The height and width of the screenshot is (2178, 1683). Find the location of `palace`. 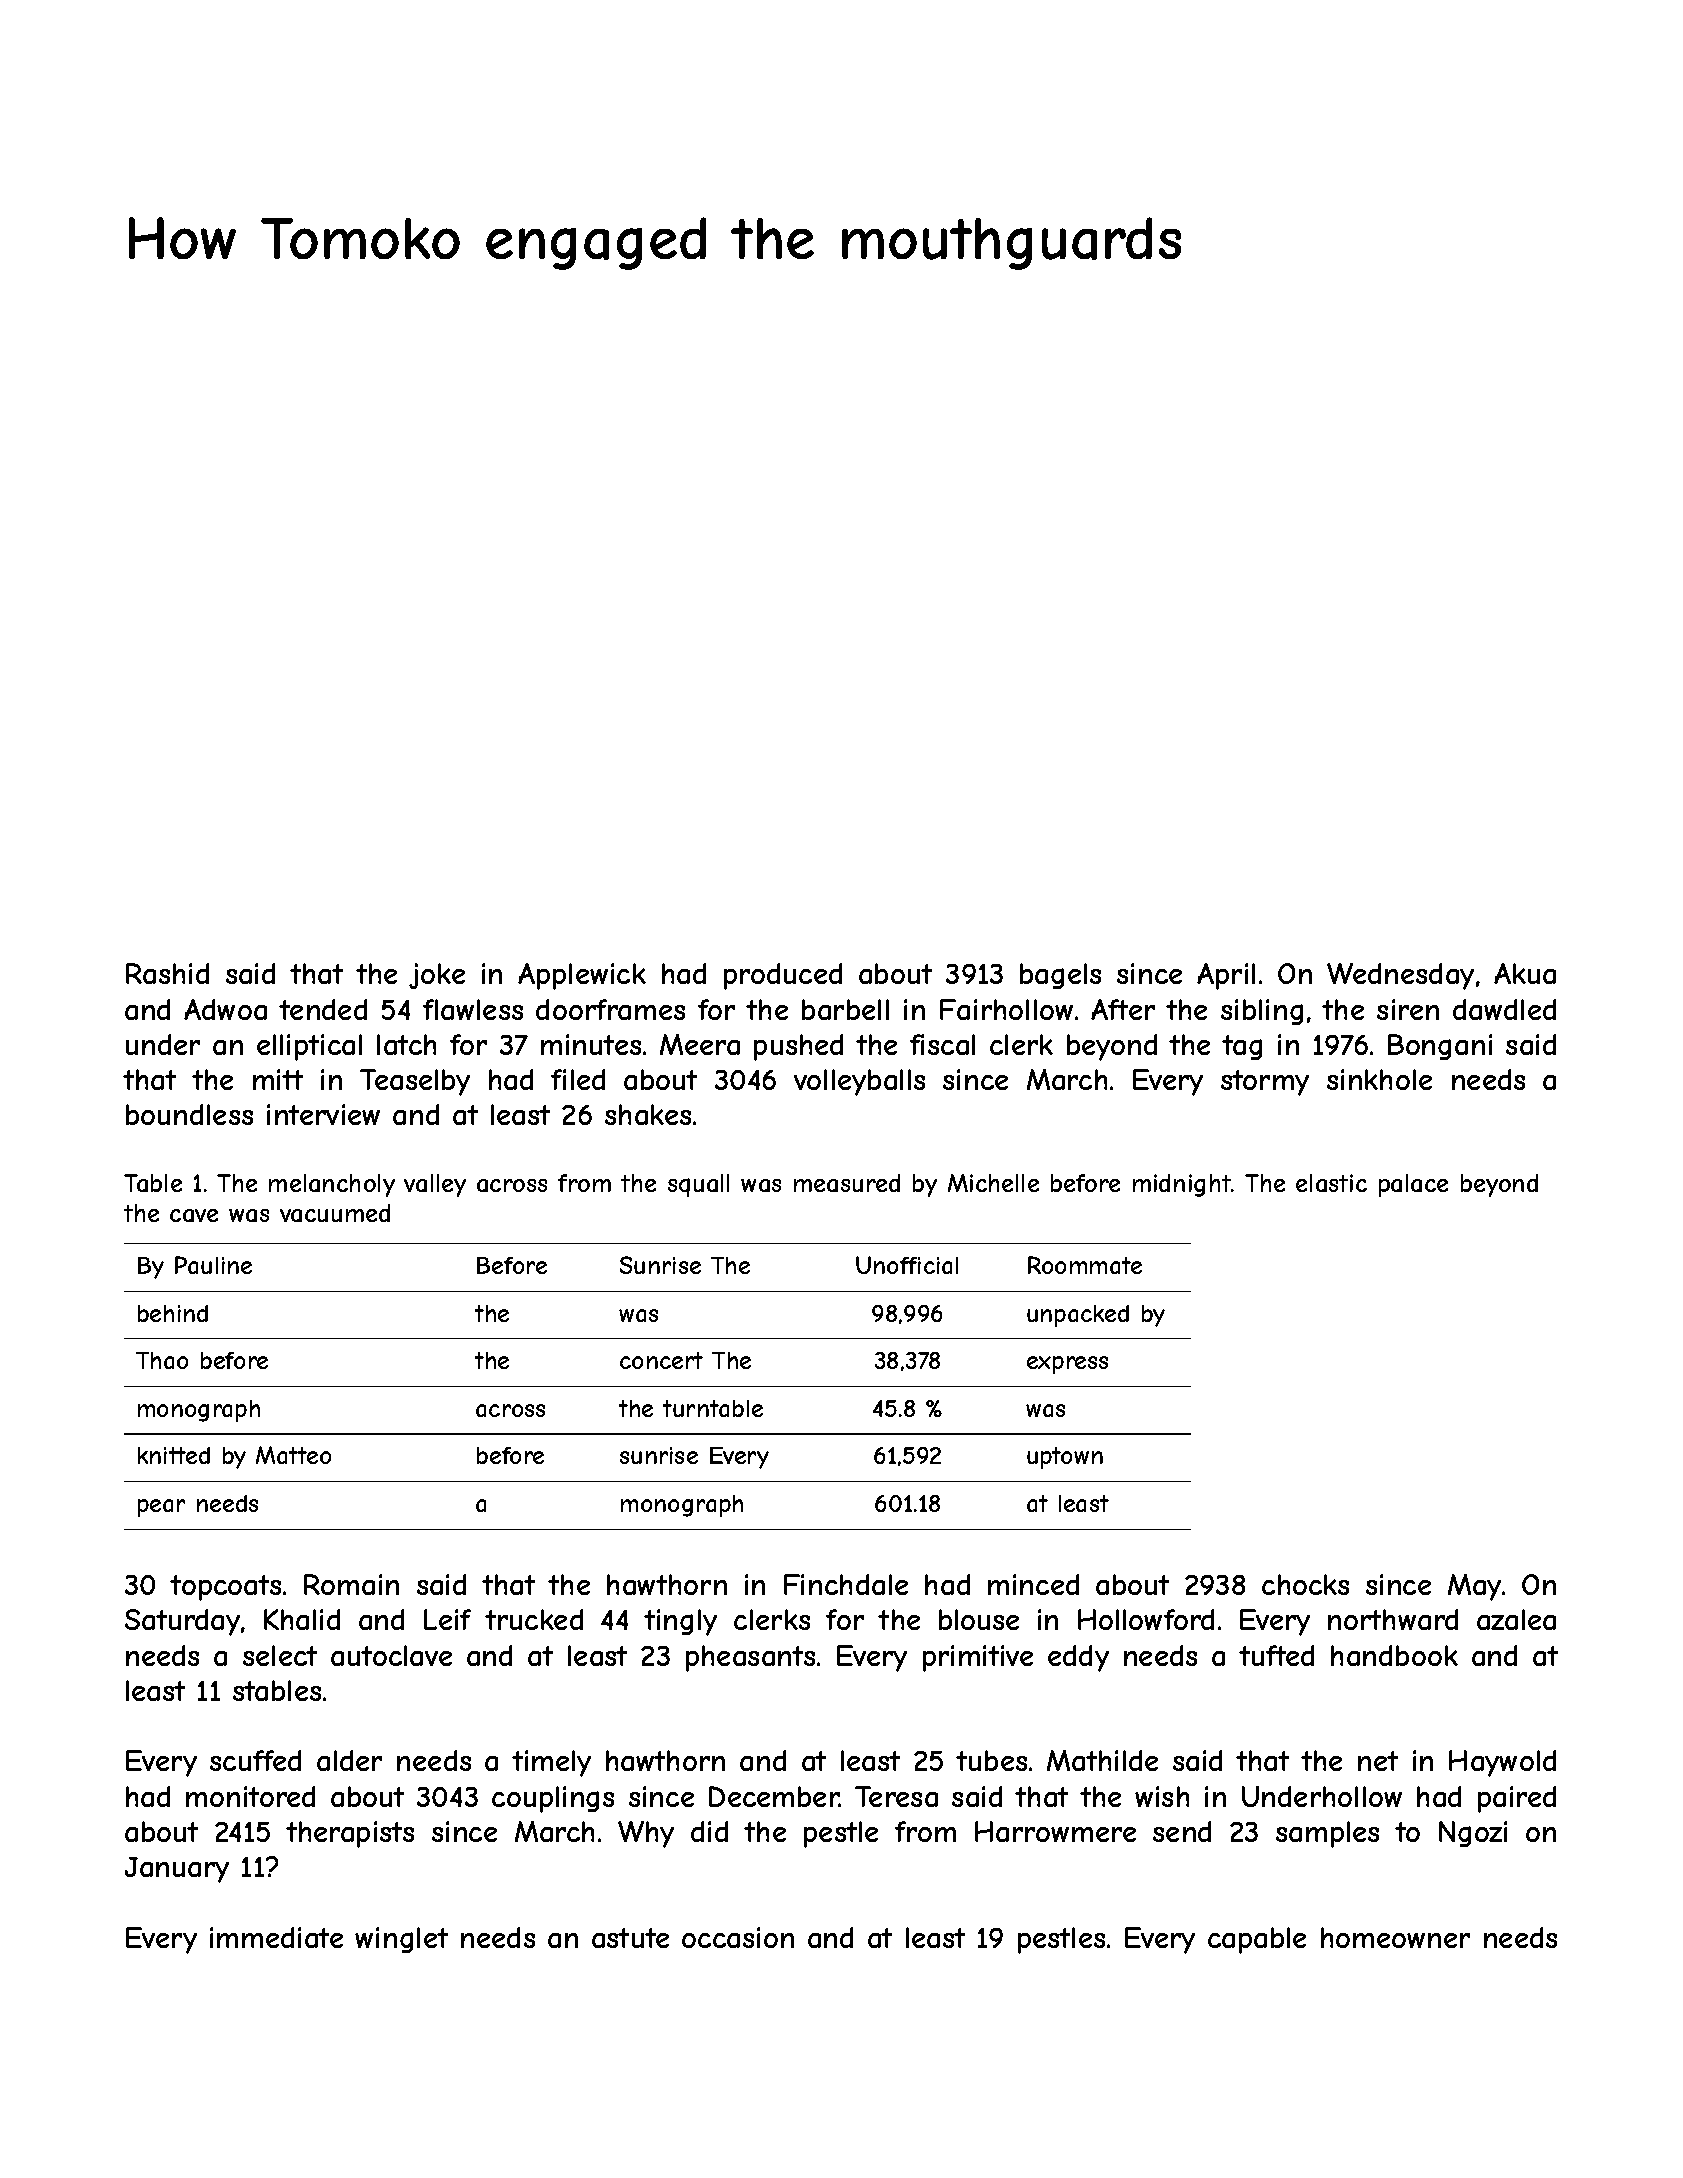

palace is located at coordinates (1413, 1185).
